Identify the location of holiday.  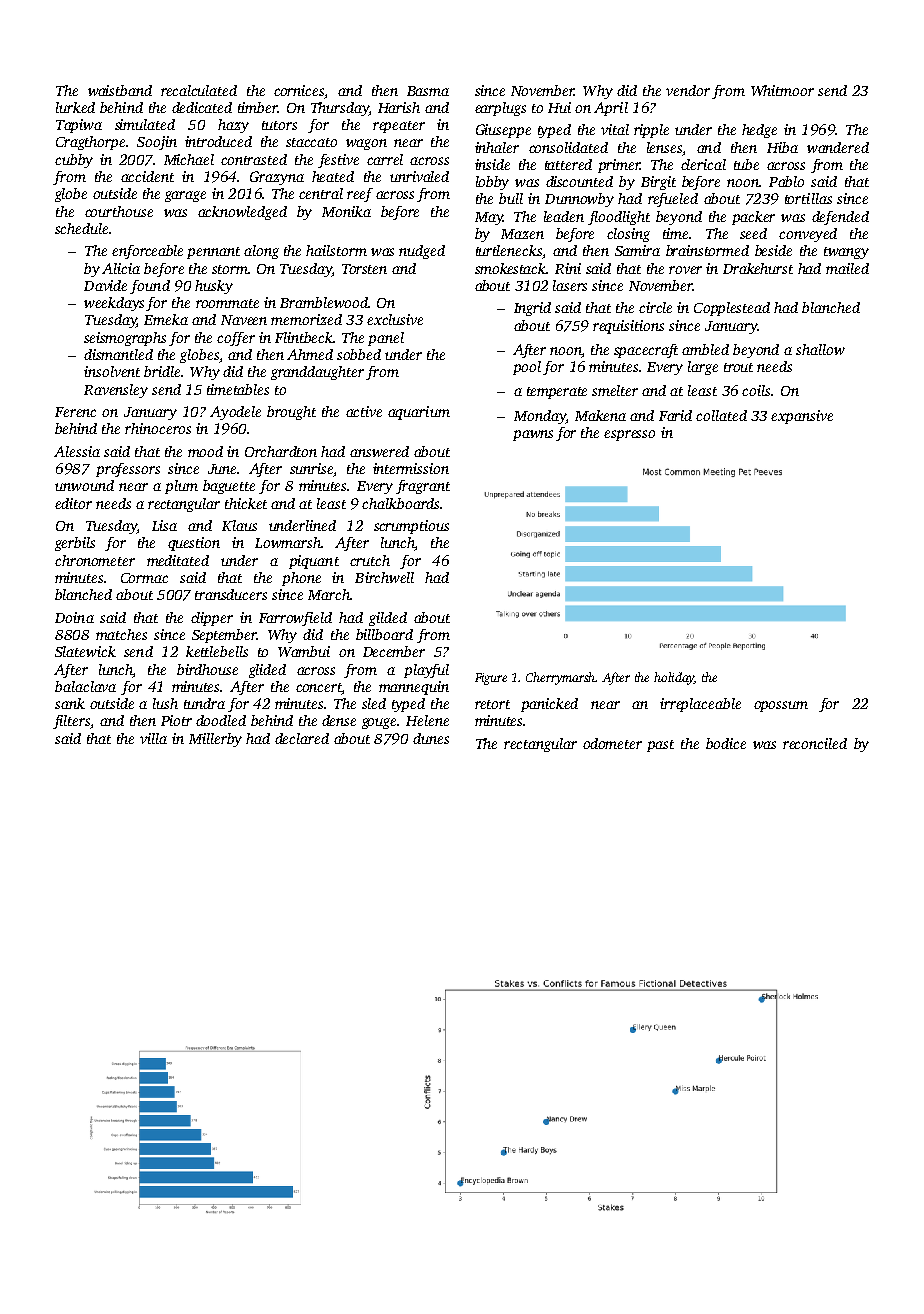
(674, 678).
